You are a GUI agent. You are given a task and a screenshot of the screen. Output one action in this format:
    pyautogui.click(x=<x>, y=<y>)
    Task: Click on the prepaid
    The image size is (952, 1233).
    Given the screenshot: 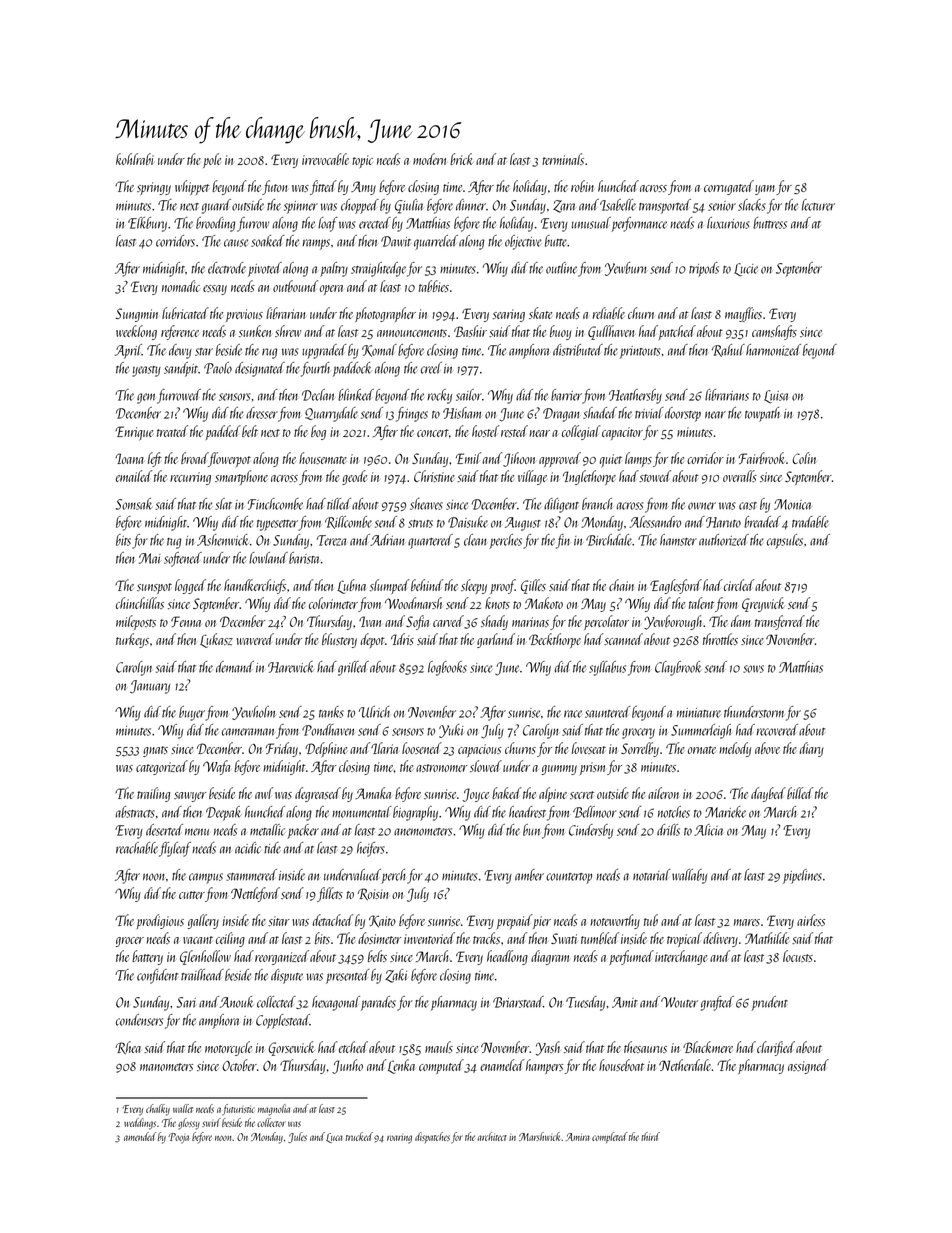 What is the action you would take?
    pyautogui.click(x=515, y=921)
